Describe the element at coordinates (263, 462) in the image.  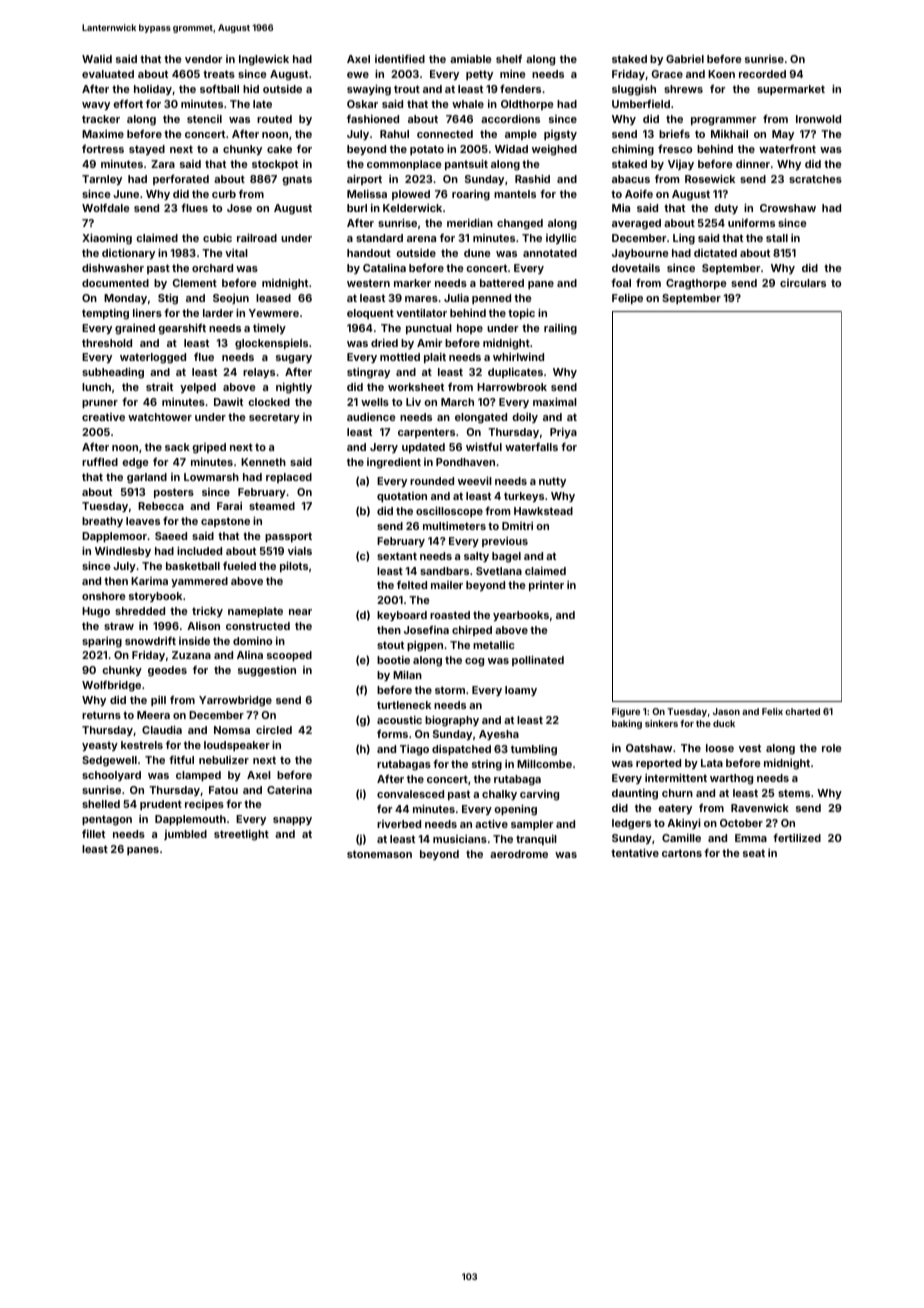
I see `Kenneth` at that location.
